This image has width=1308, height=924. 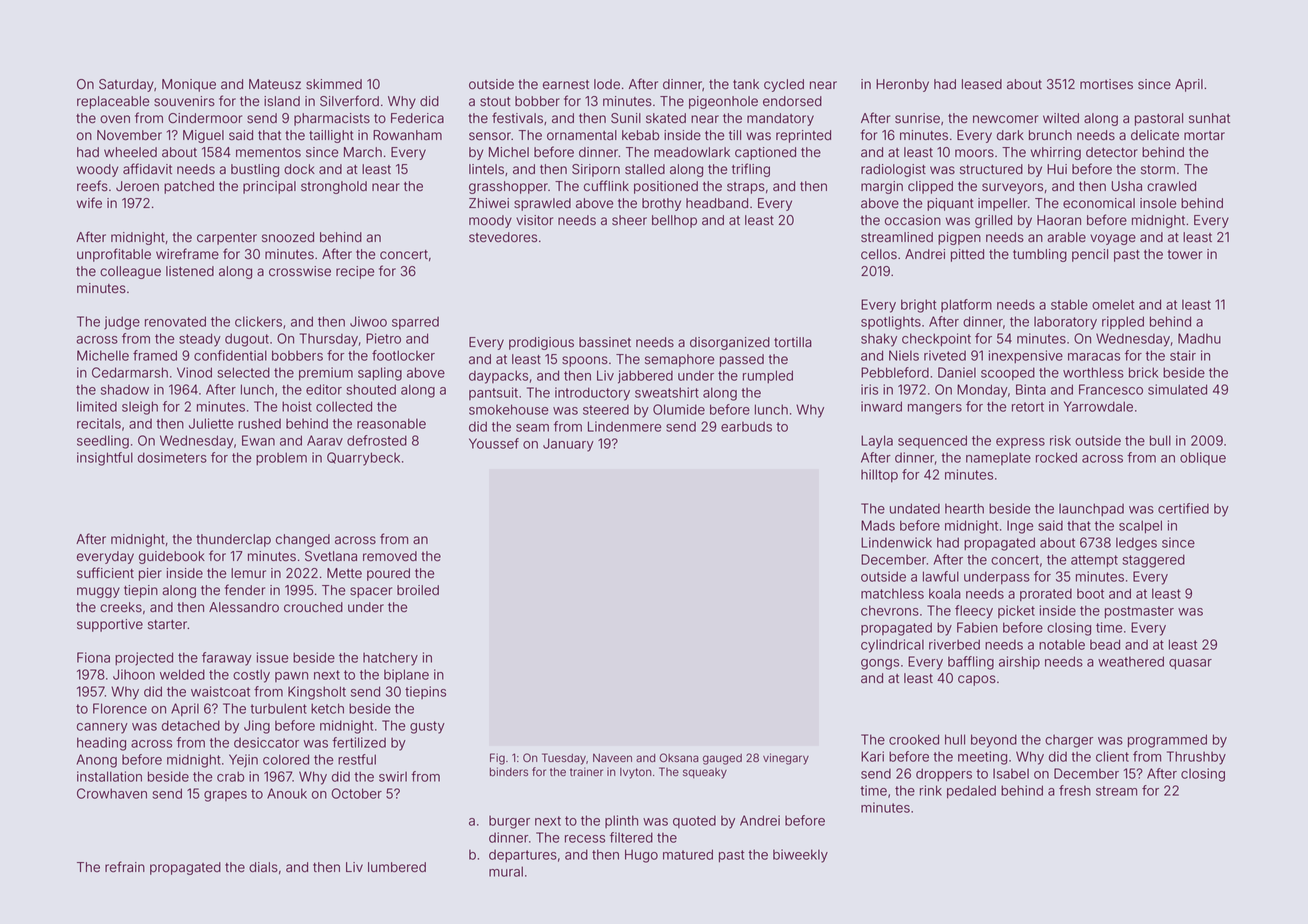 I want to click on prodigious, so click(x=541, y=343).
